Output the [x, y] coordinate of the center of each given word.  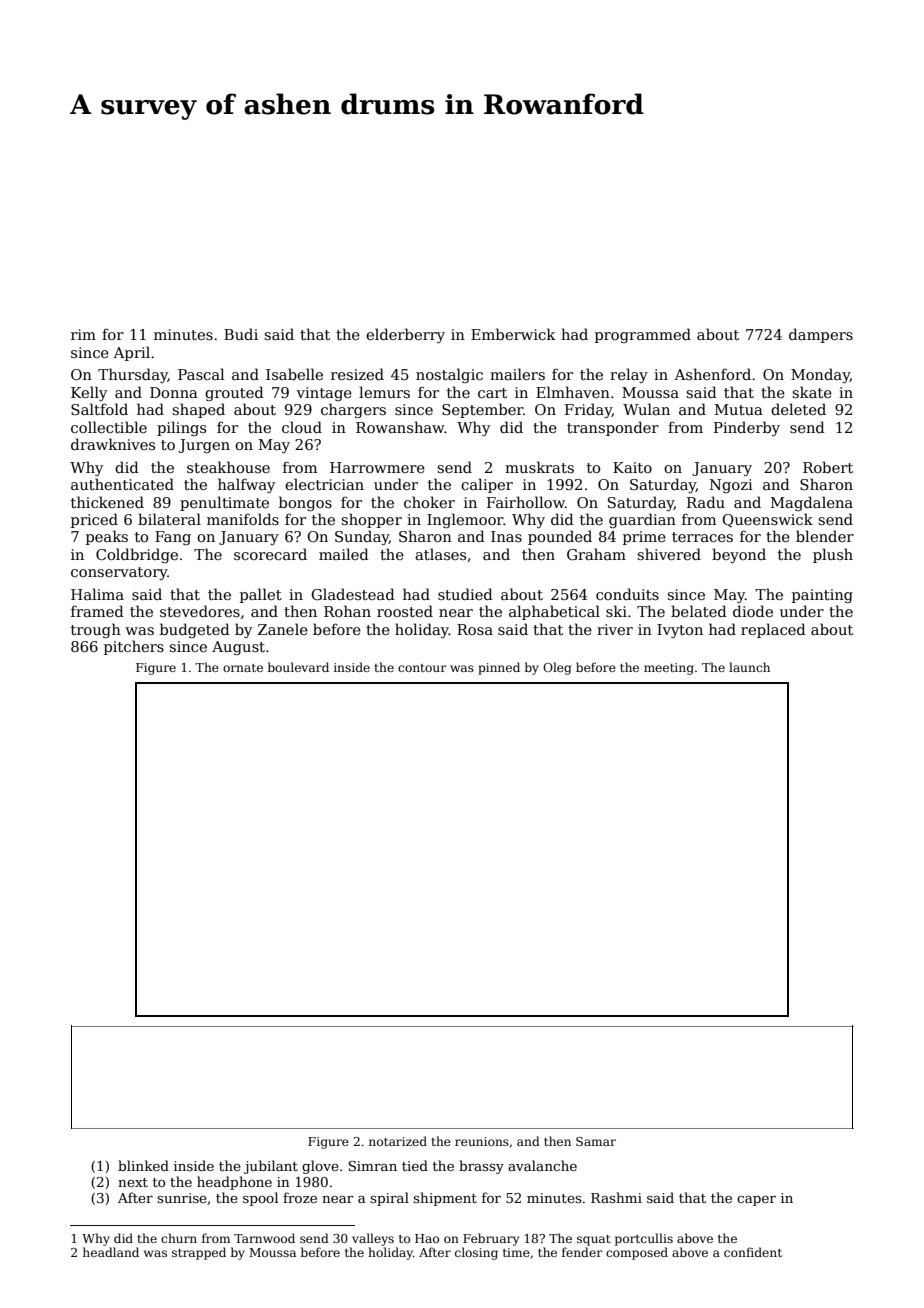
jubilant [271, 1167]
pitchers [134, 647]
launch [749, 667]
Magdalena [812, 503]
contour [422, 668]
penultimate [224, 503]
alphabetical [554, 612]
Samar [596, 1141]
